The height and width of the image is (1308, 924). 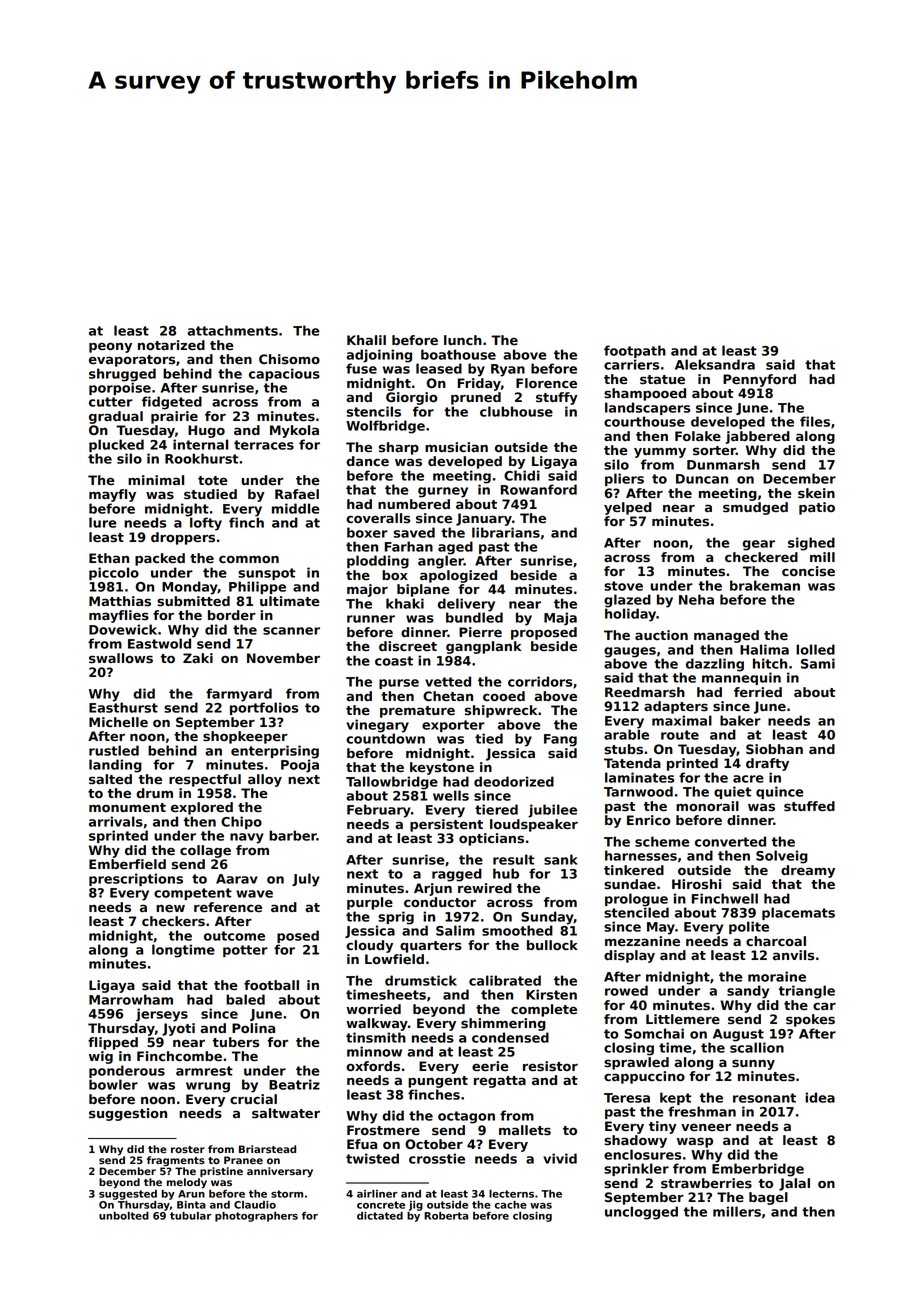 What do you see at coordinates (662, 841) in the image?
I see `scheme` at bounding box center [662, 841].
